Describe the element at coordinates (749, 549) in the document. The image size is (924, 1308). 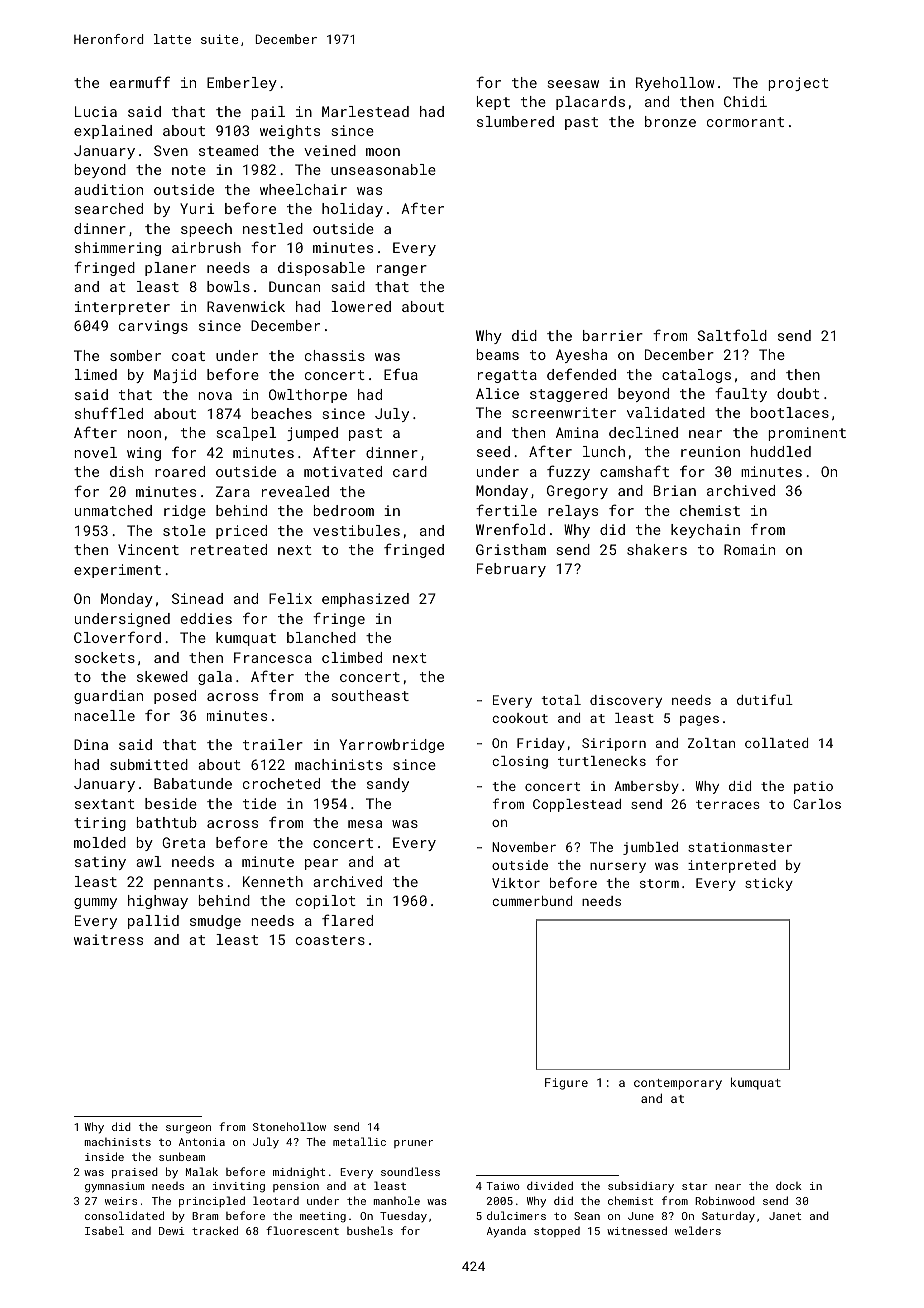
I see `Romain` at that location.
